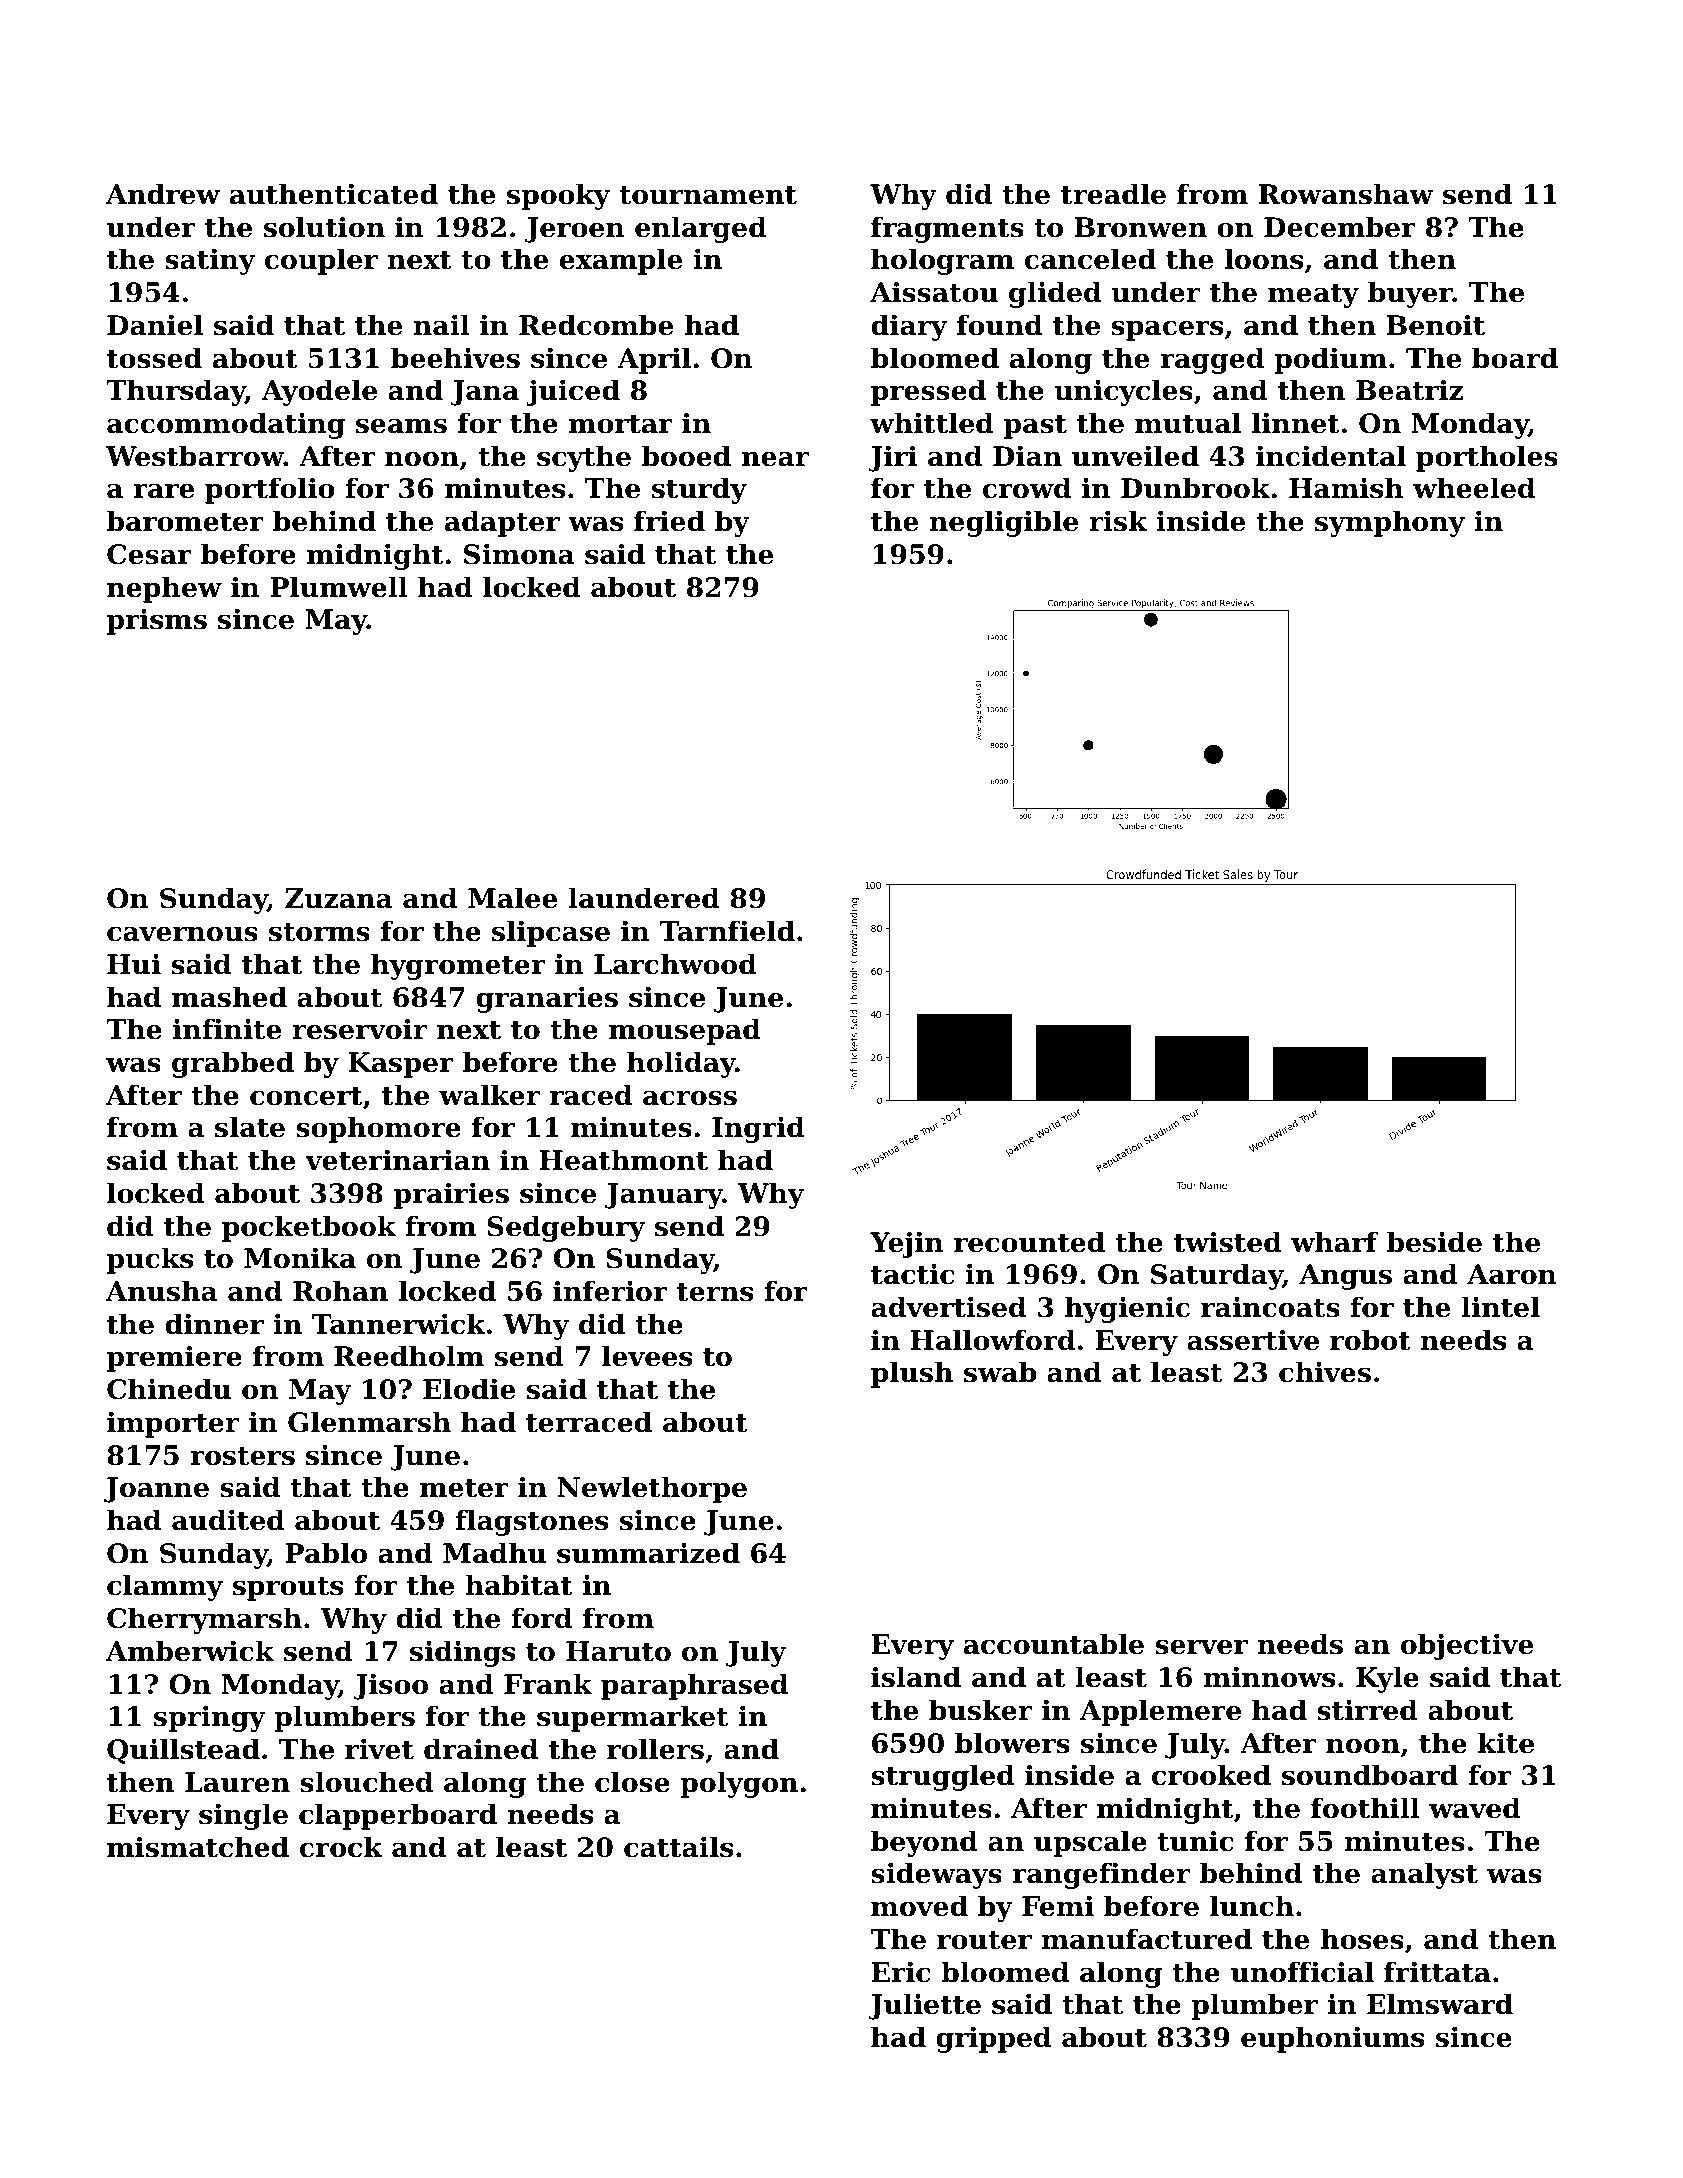  Describe the element at coordinates (701, 229) in the screenshot. I see `enlarged` at that location.
